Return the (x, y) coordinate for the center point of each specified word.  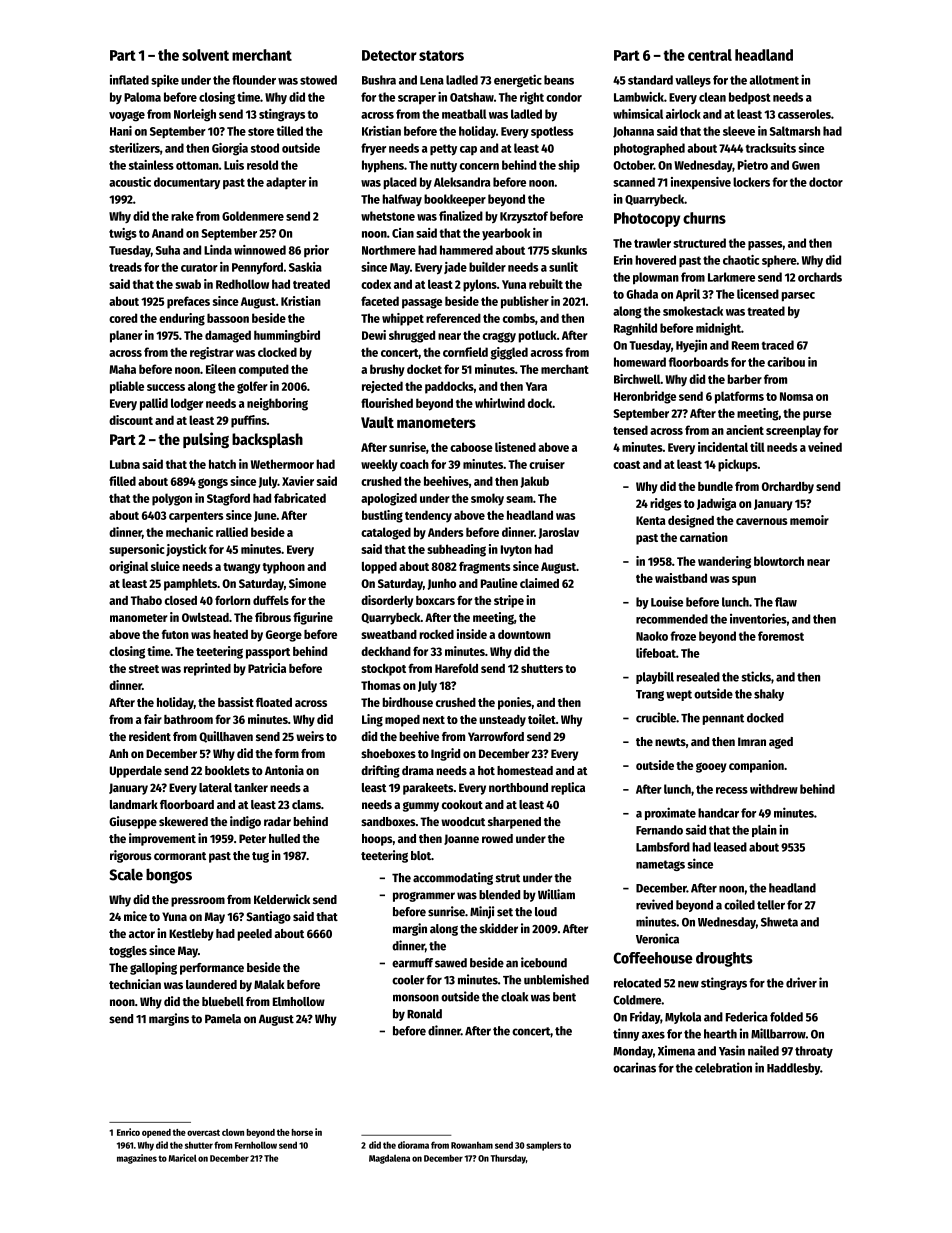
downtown (524, 634)
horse (302, 1132)
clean (712, 97)
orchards (820, 277)
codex (376, 284)
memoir (809, 520)
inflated (129, 80)
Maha (122, 369)
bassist (236, 702)
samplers (544, 1146)
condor (564, 97)
